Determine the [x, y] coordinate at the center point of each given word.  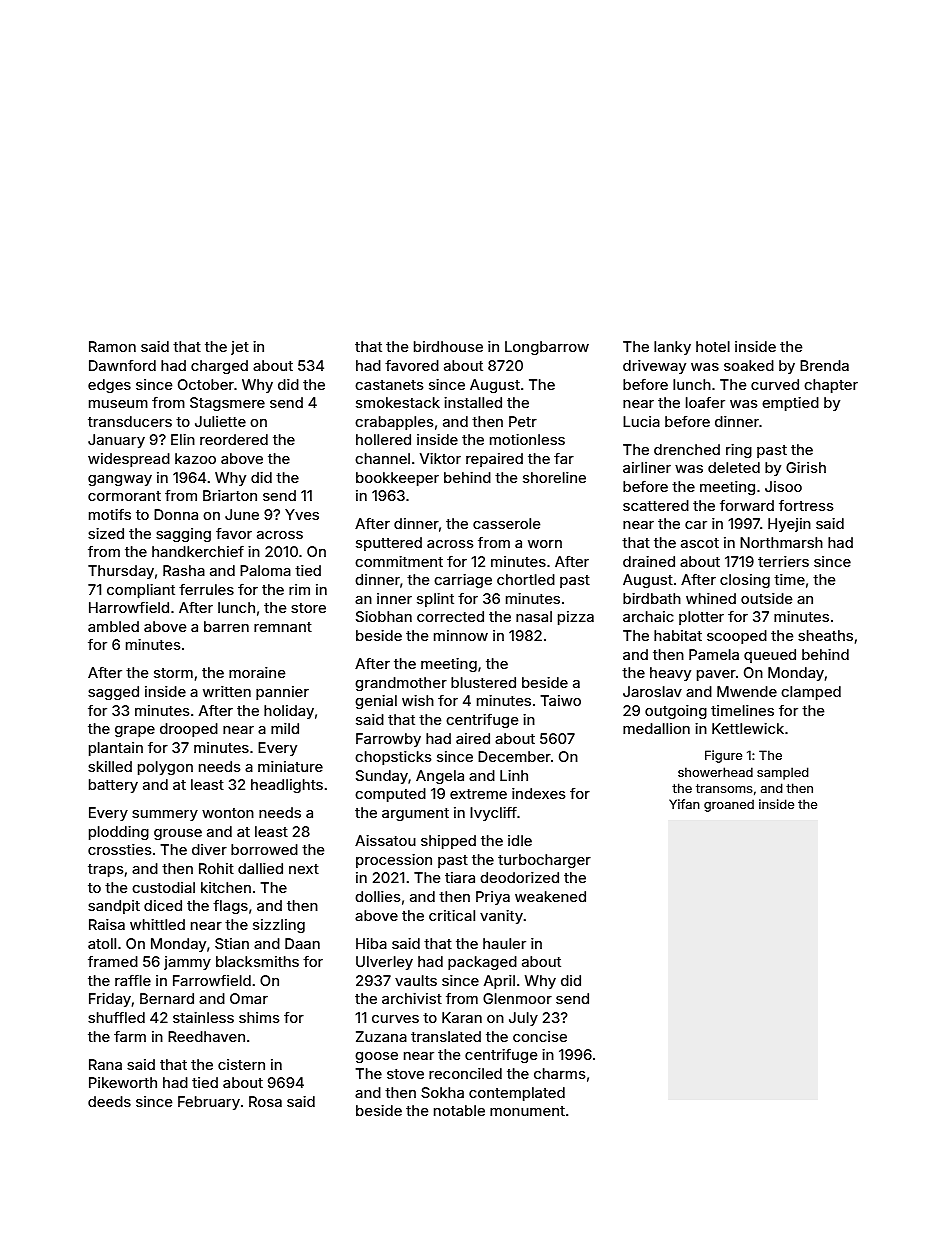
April [499, 982]
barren [226, 626]
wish [418, 700]
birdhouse [448, 346]
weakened [550, 896]
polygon [165, 768]
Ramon [112, 346]
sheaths [825, 635]
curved [775, 384]
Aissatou [385, 840]
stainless [203, 1017]
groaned [729, 805]
